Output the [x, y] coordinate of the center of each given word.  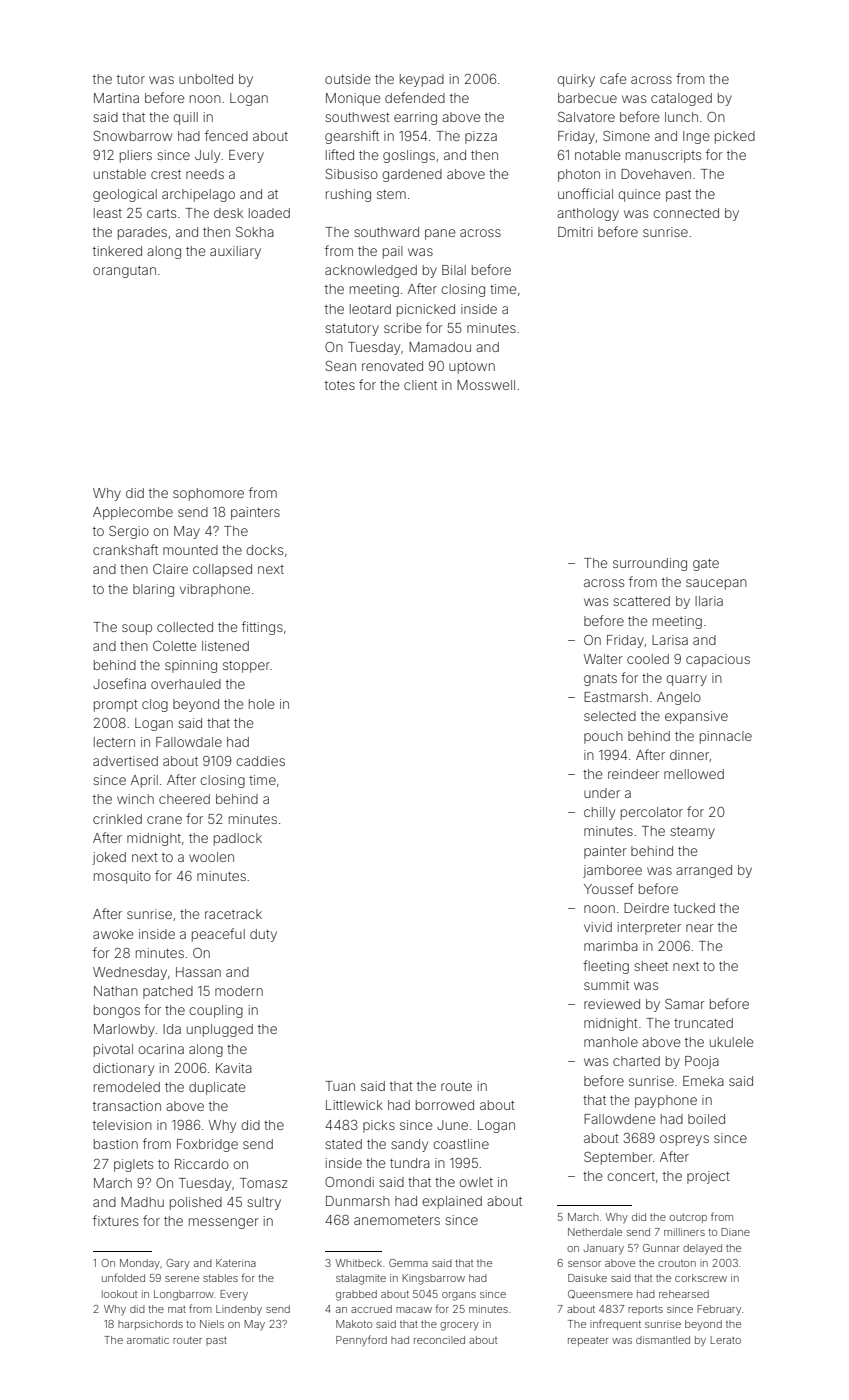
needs [205, 174]
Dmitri [575, 232]
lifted [340, 154]
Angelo [679, 698]
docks [264, 550]
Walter [603, 659]
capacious [718, 660]
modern [239, 991]
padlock [238, 839]
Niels [212, 1324]
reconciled [439, 1340]
